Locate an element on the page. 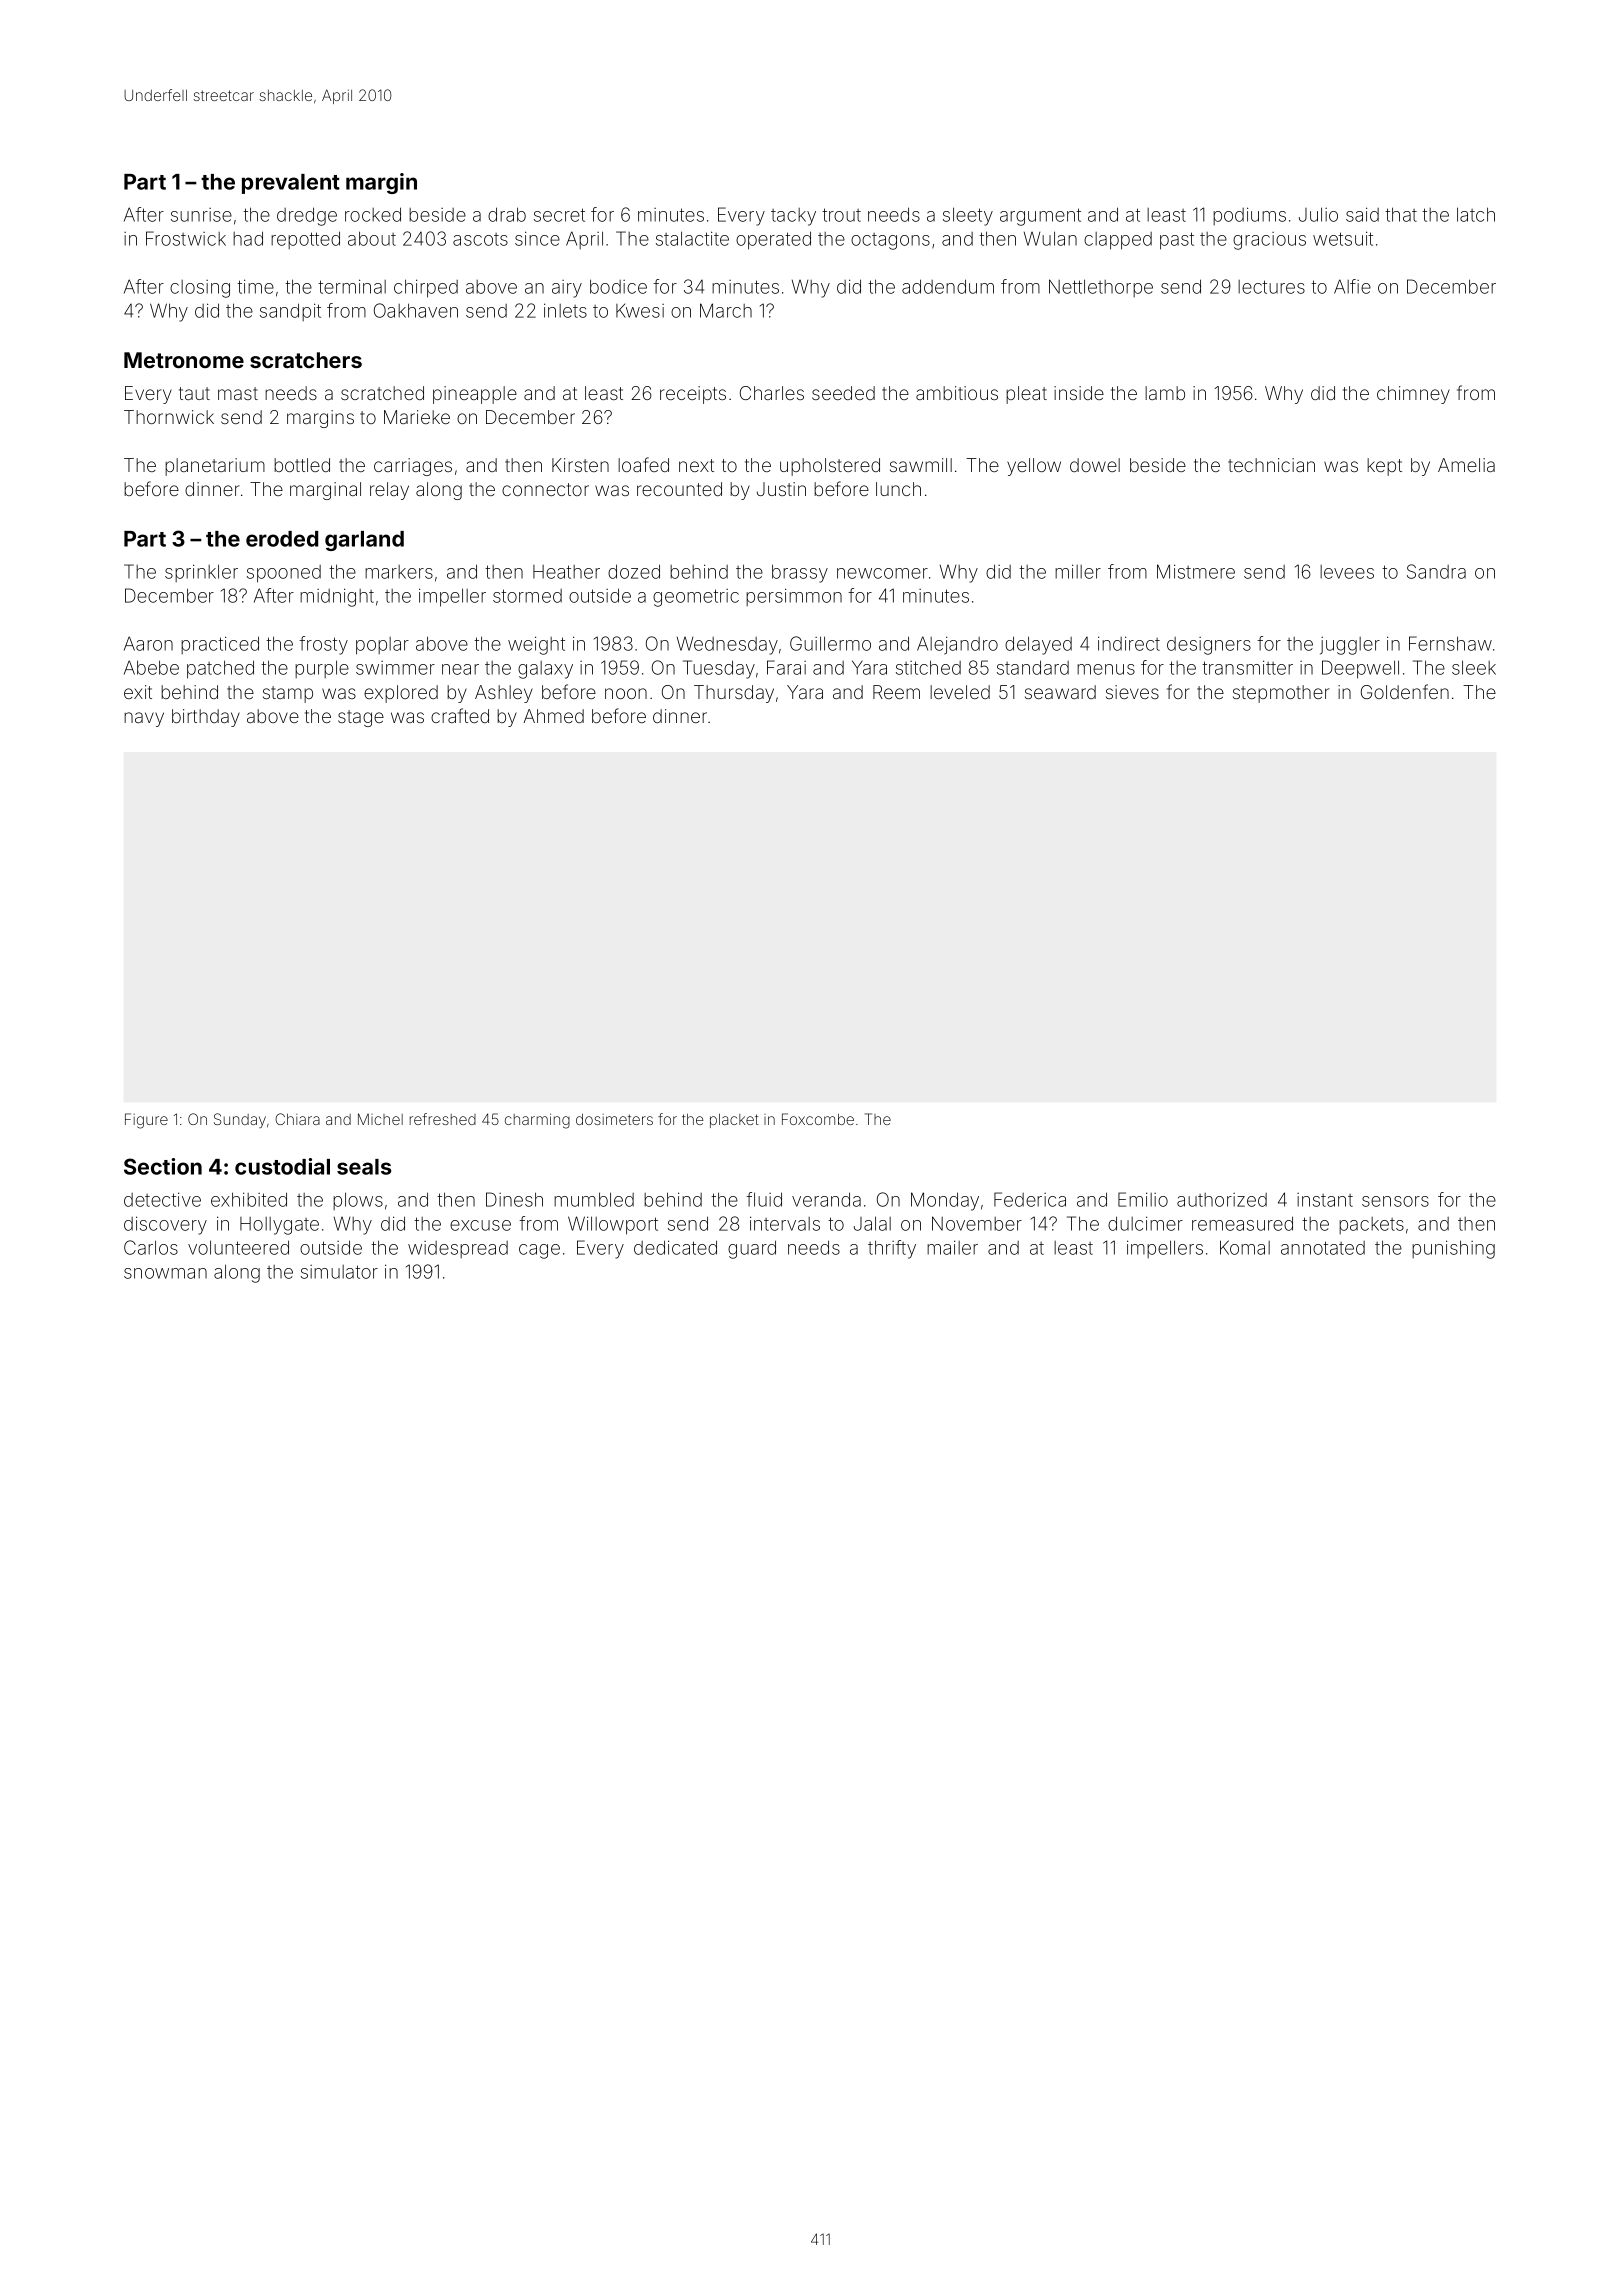 This image has width=1620, height=2292. placket is located at coordinates (734, 1120).
